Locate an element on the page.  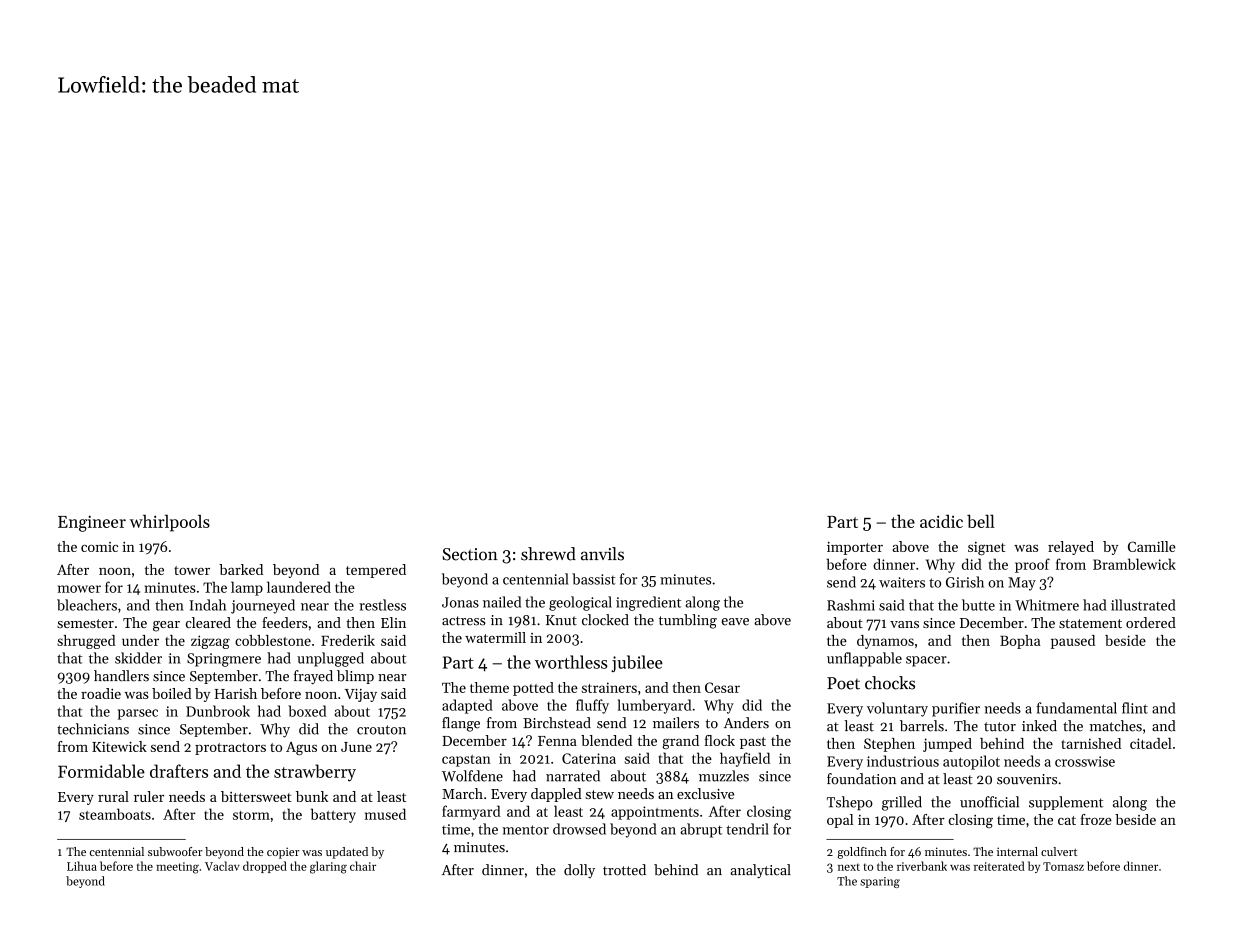
Wolfdene is located at coordinates (472, 776).
